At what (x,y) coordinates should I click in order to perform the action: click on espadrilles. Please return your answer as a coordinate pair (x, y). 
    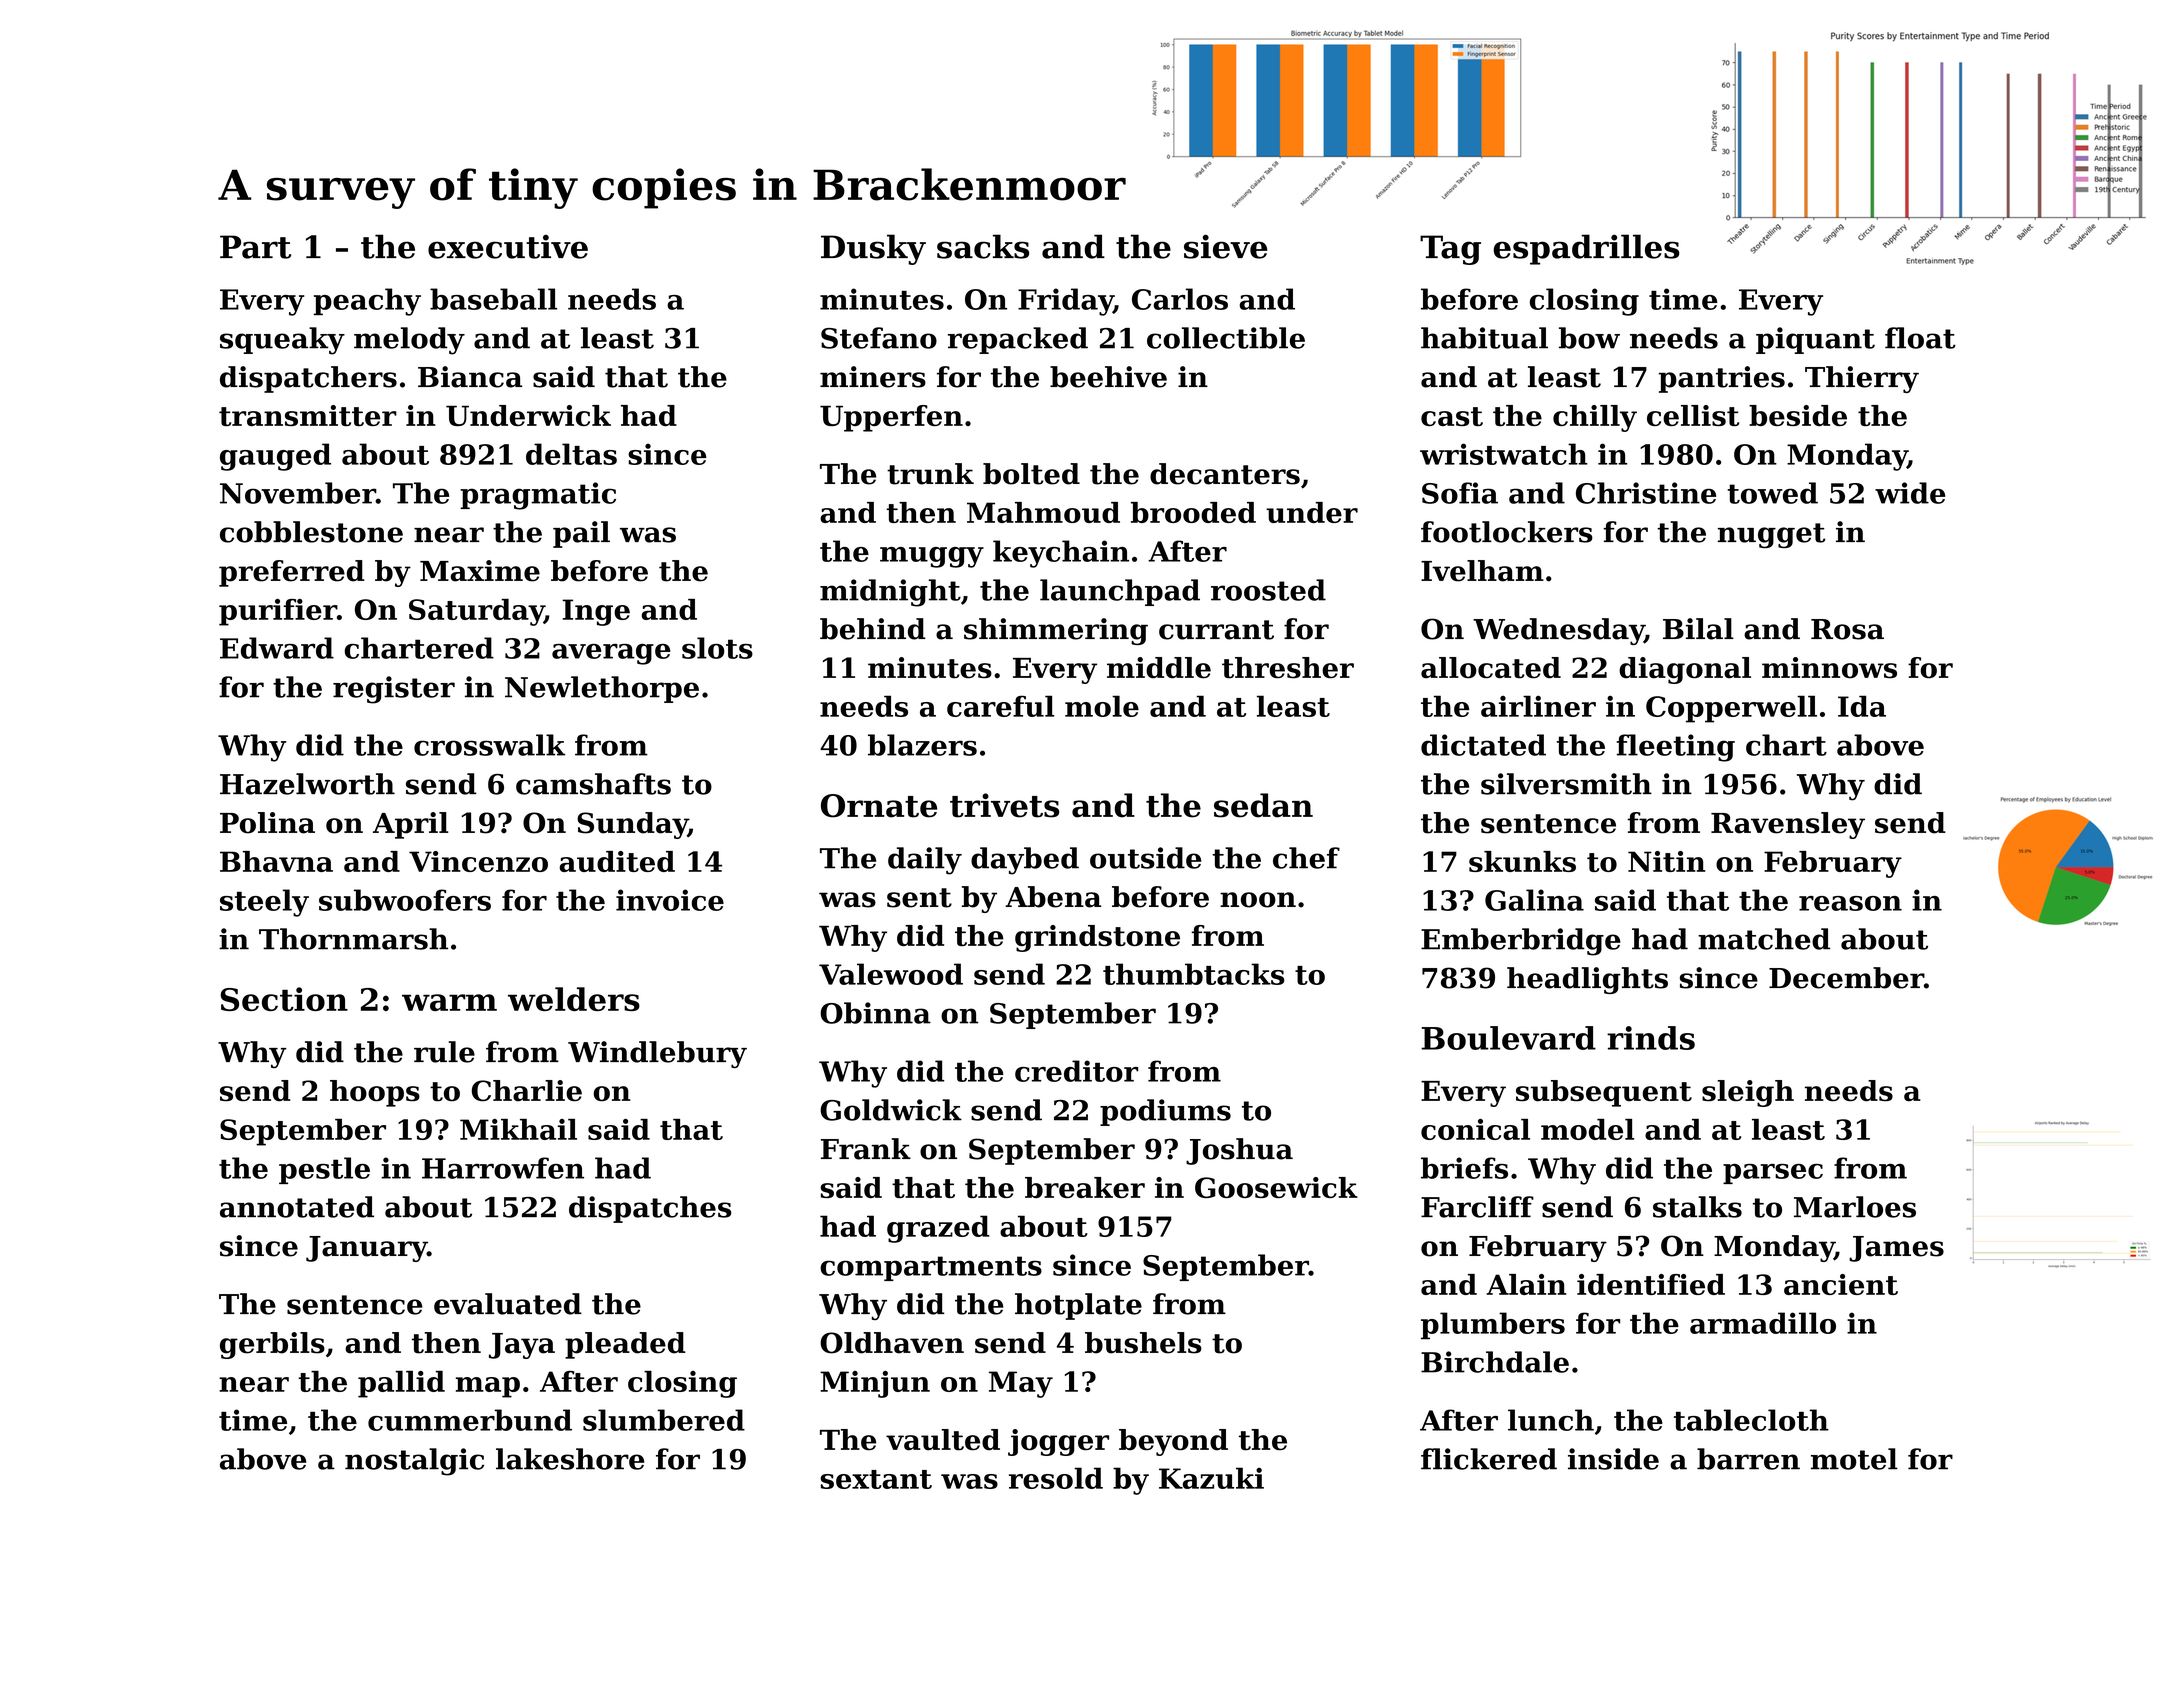
    Looking at the image, I should click on (1587, 249).
